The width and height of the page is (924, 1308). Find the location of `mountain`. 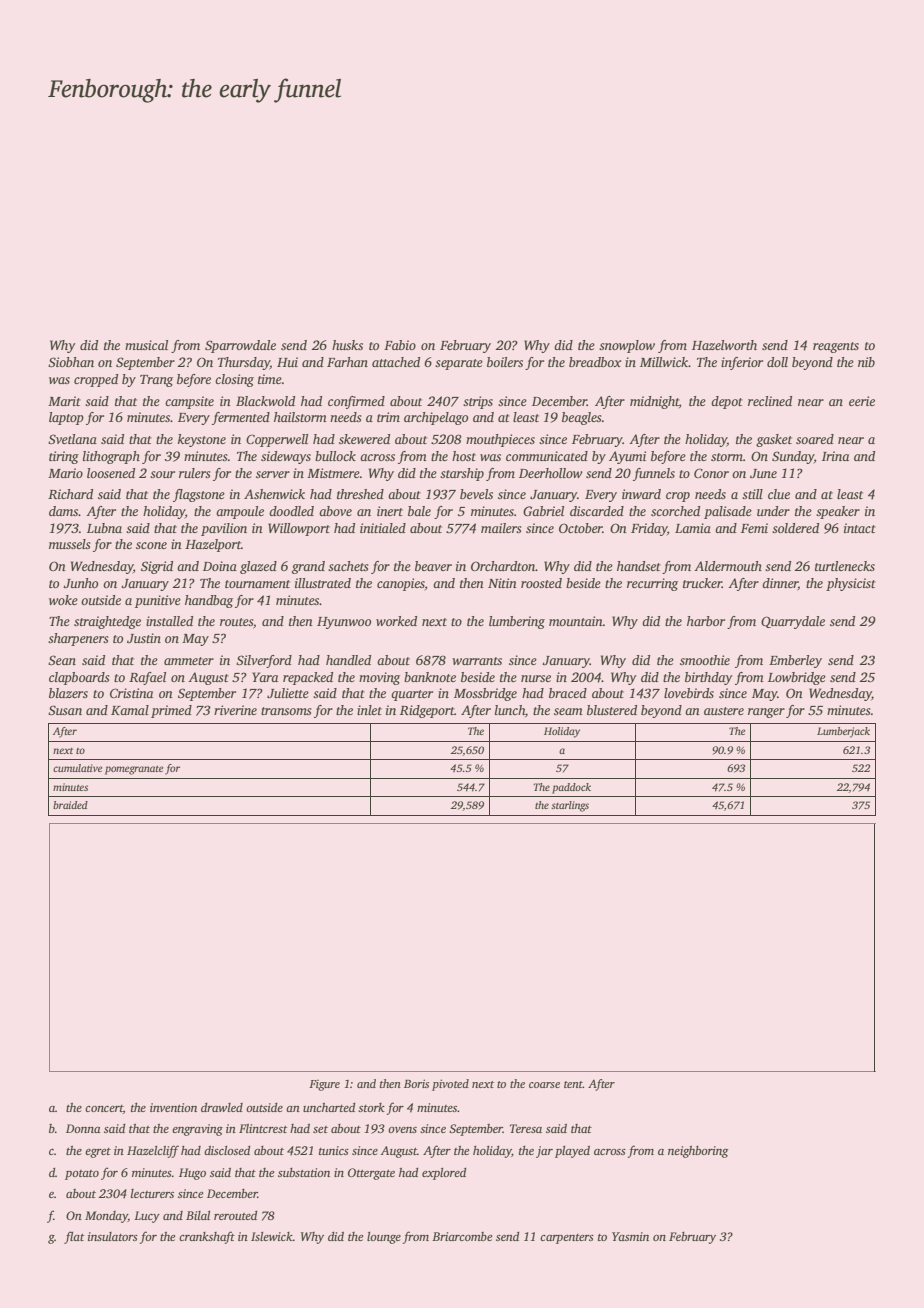

mountain is located at coordinates (576, 621).
